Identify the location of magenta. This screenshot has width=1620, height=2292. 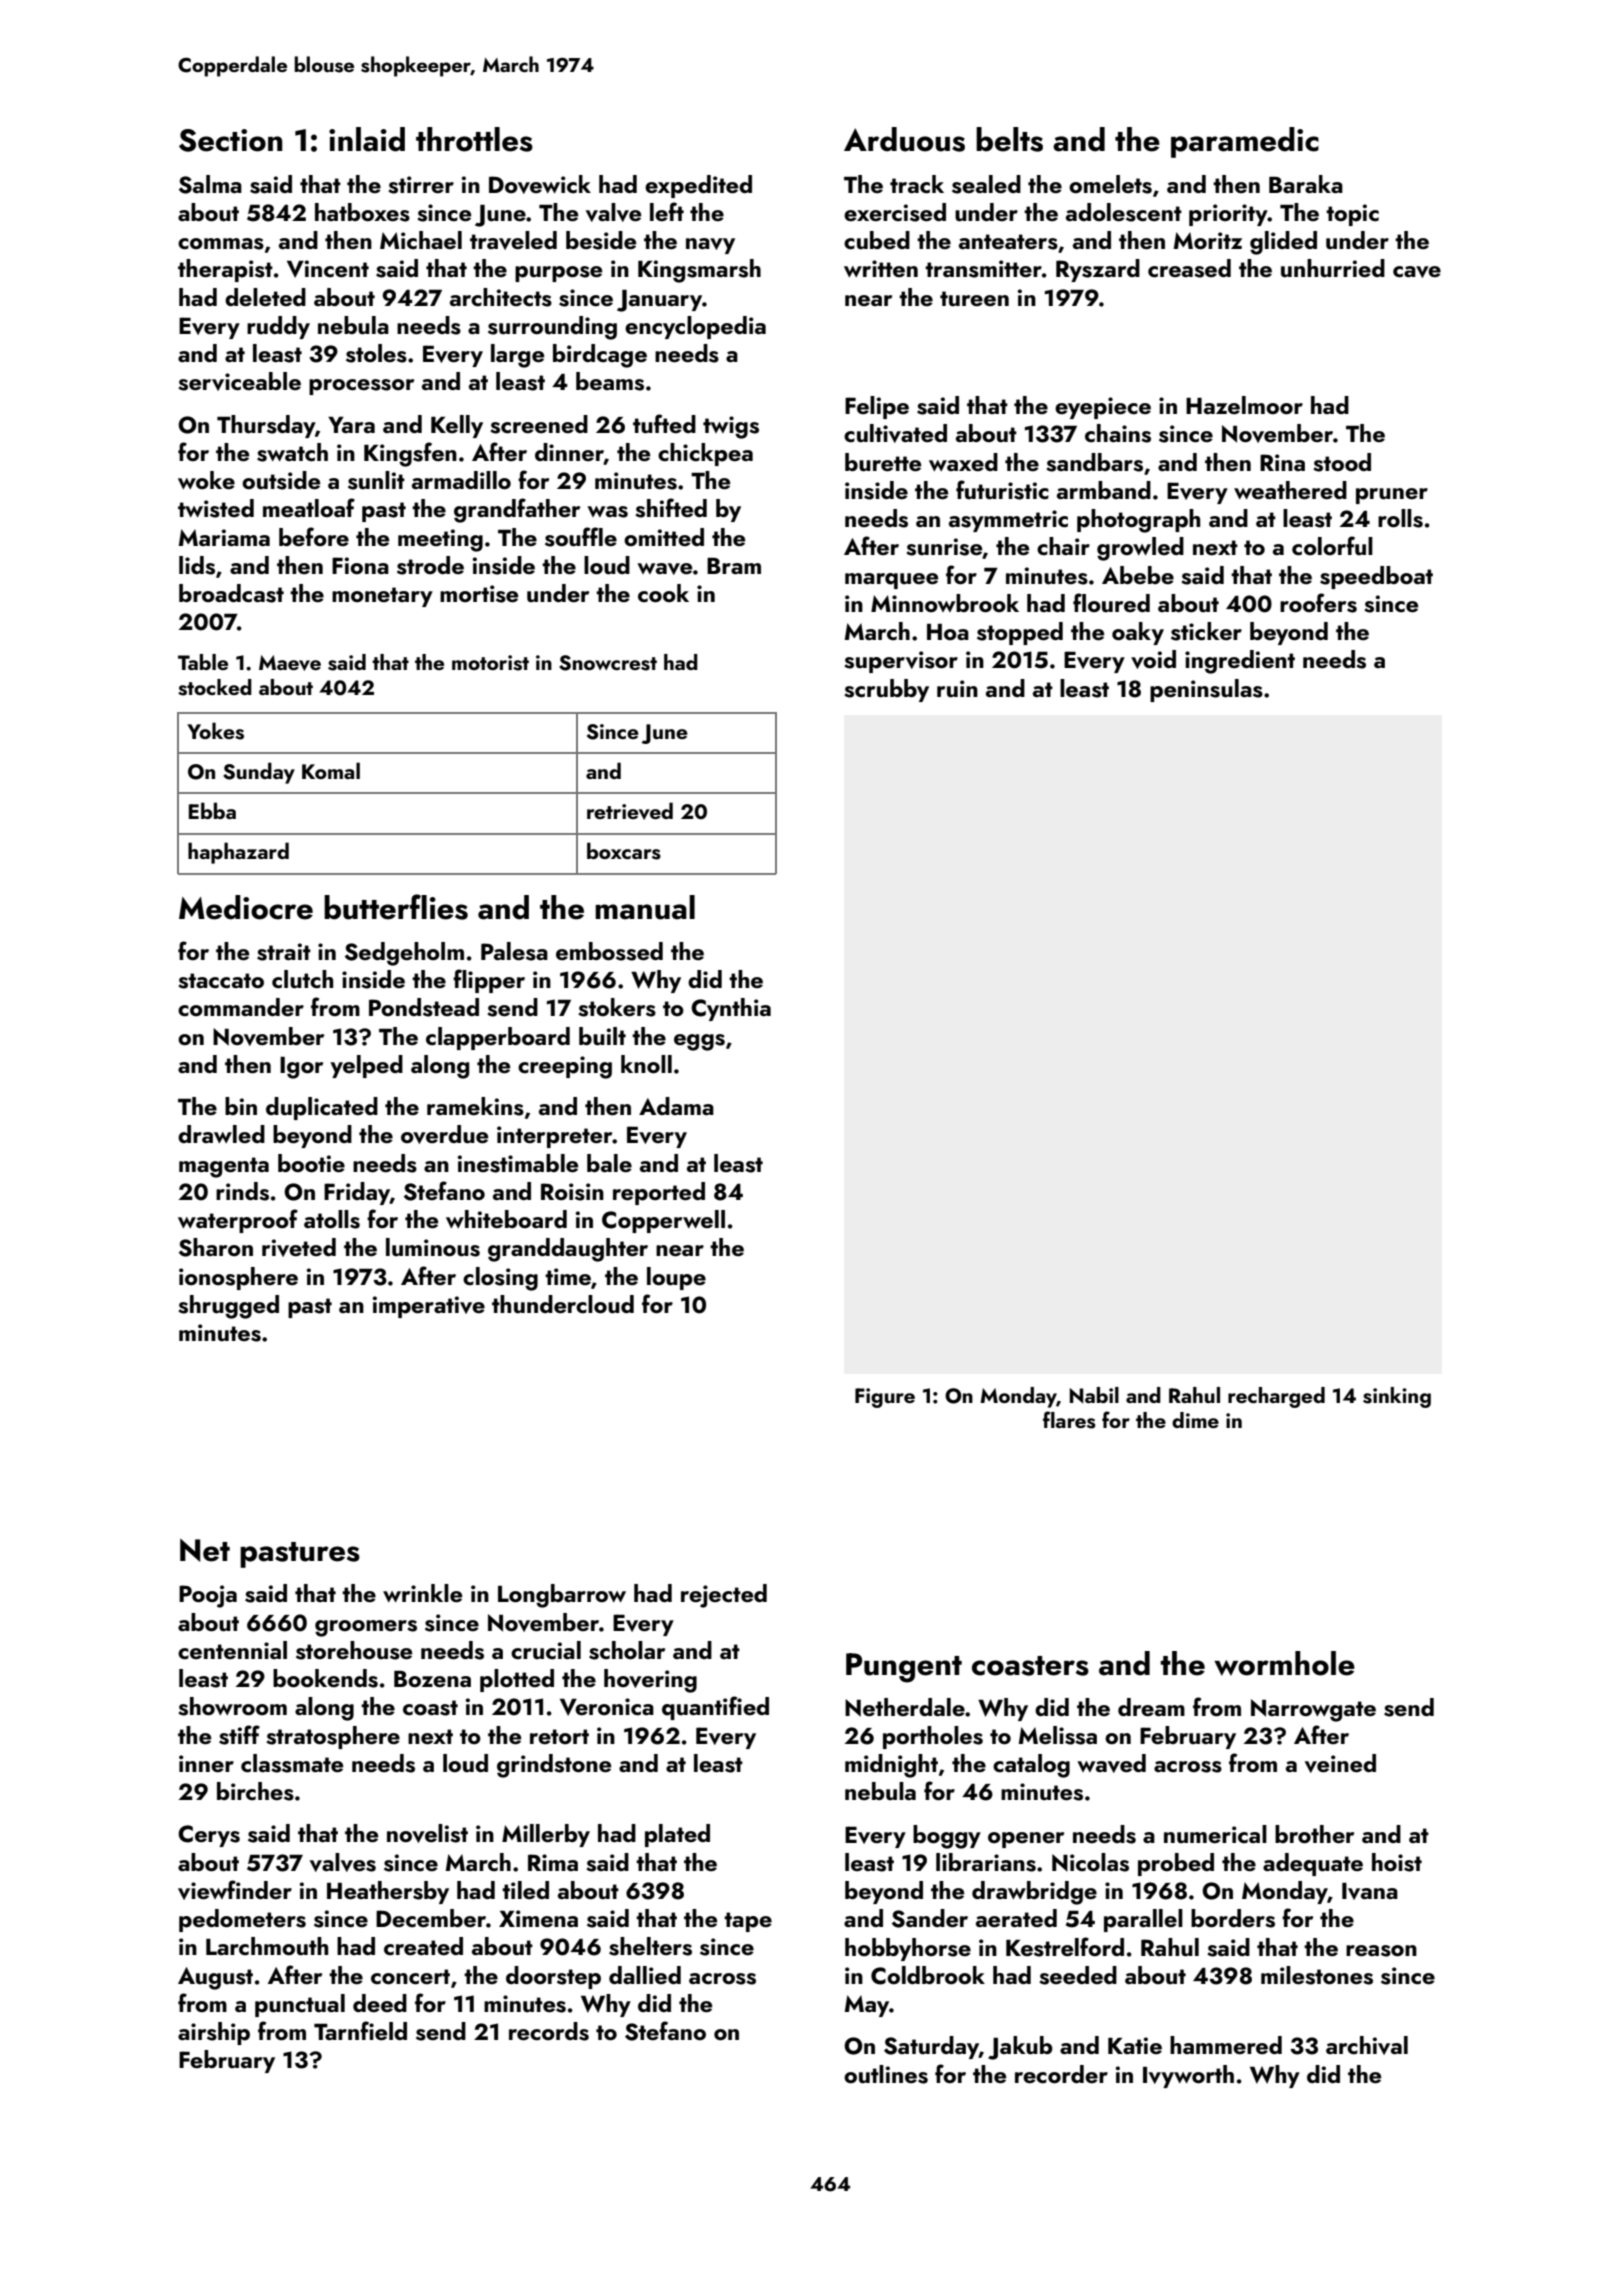
(224, 1167).
